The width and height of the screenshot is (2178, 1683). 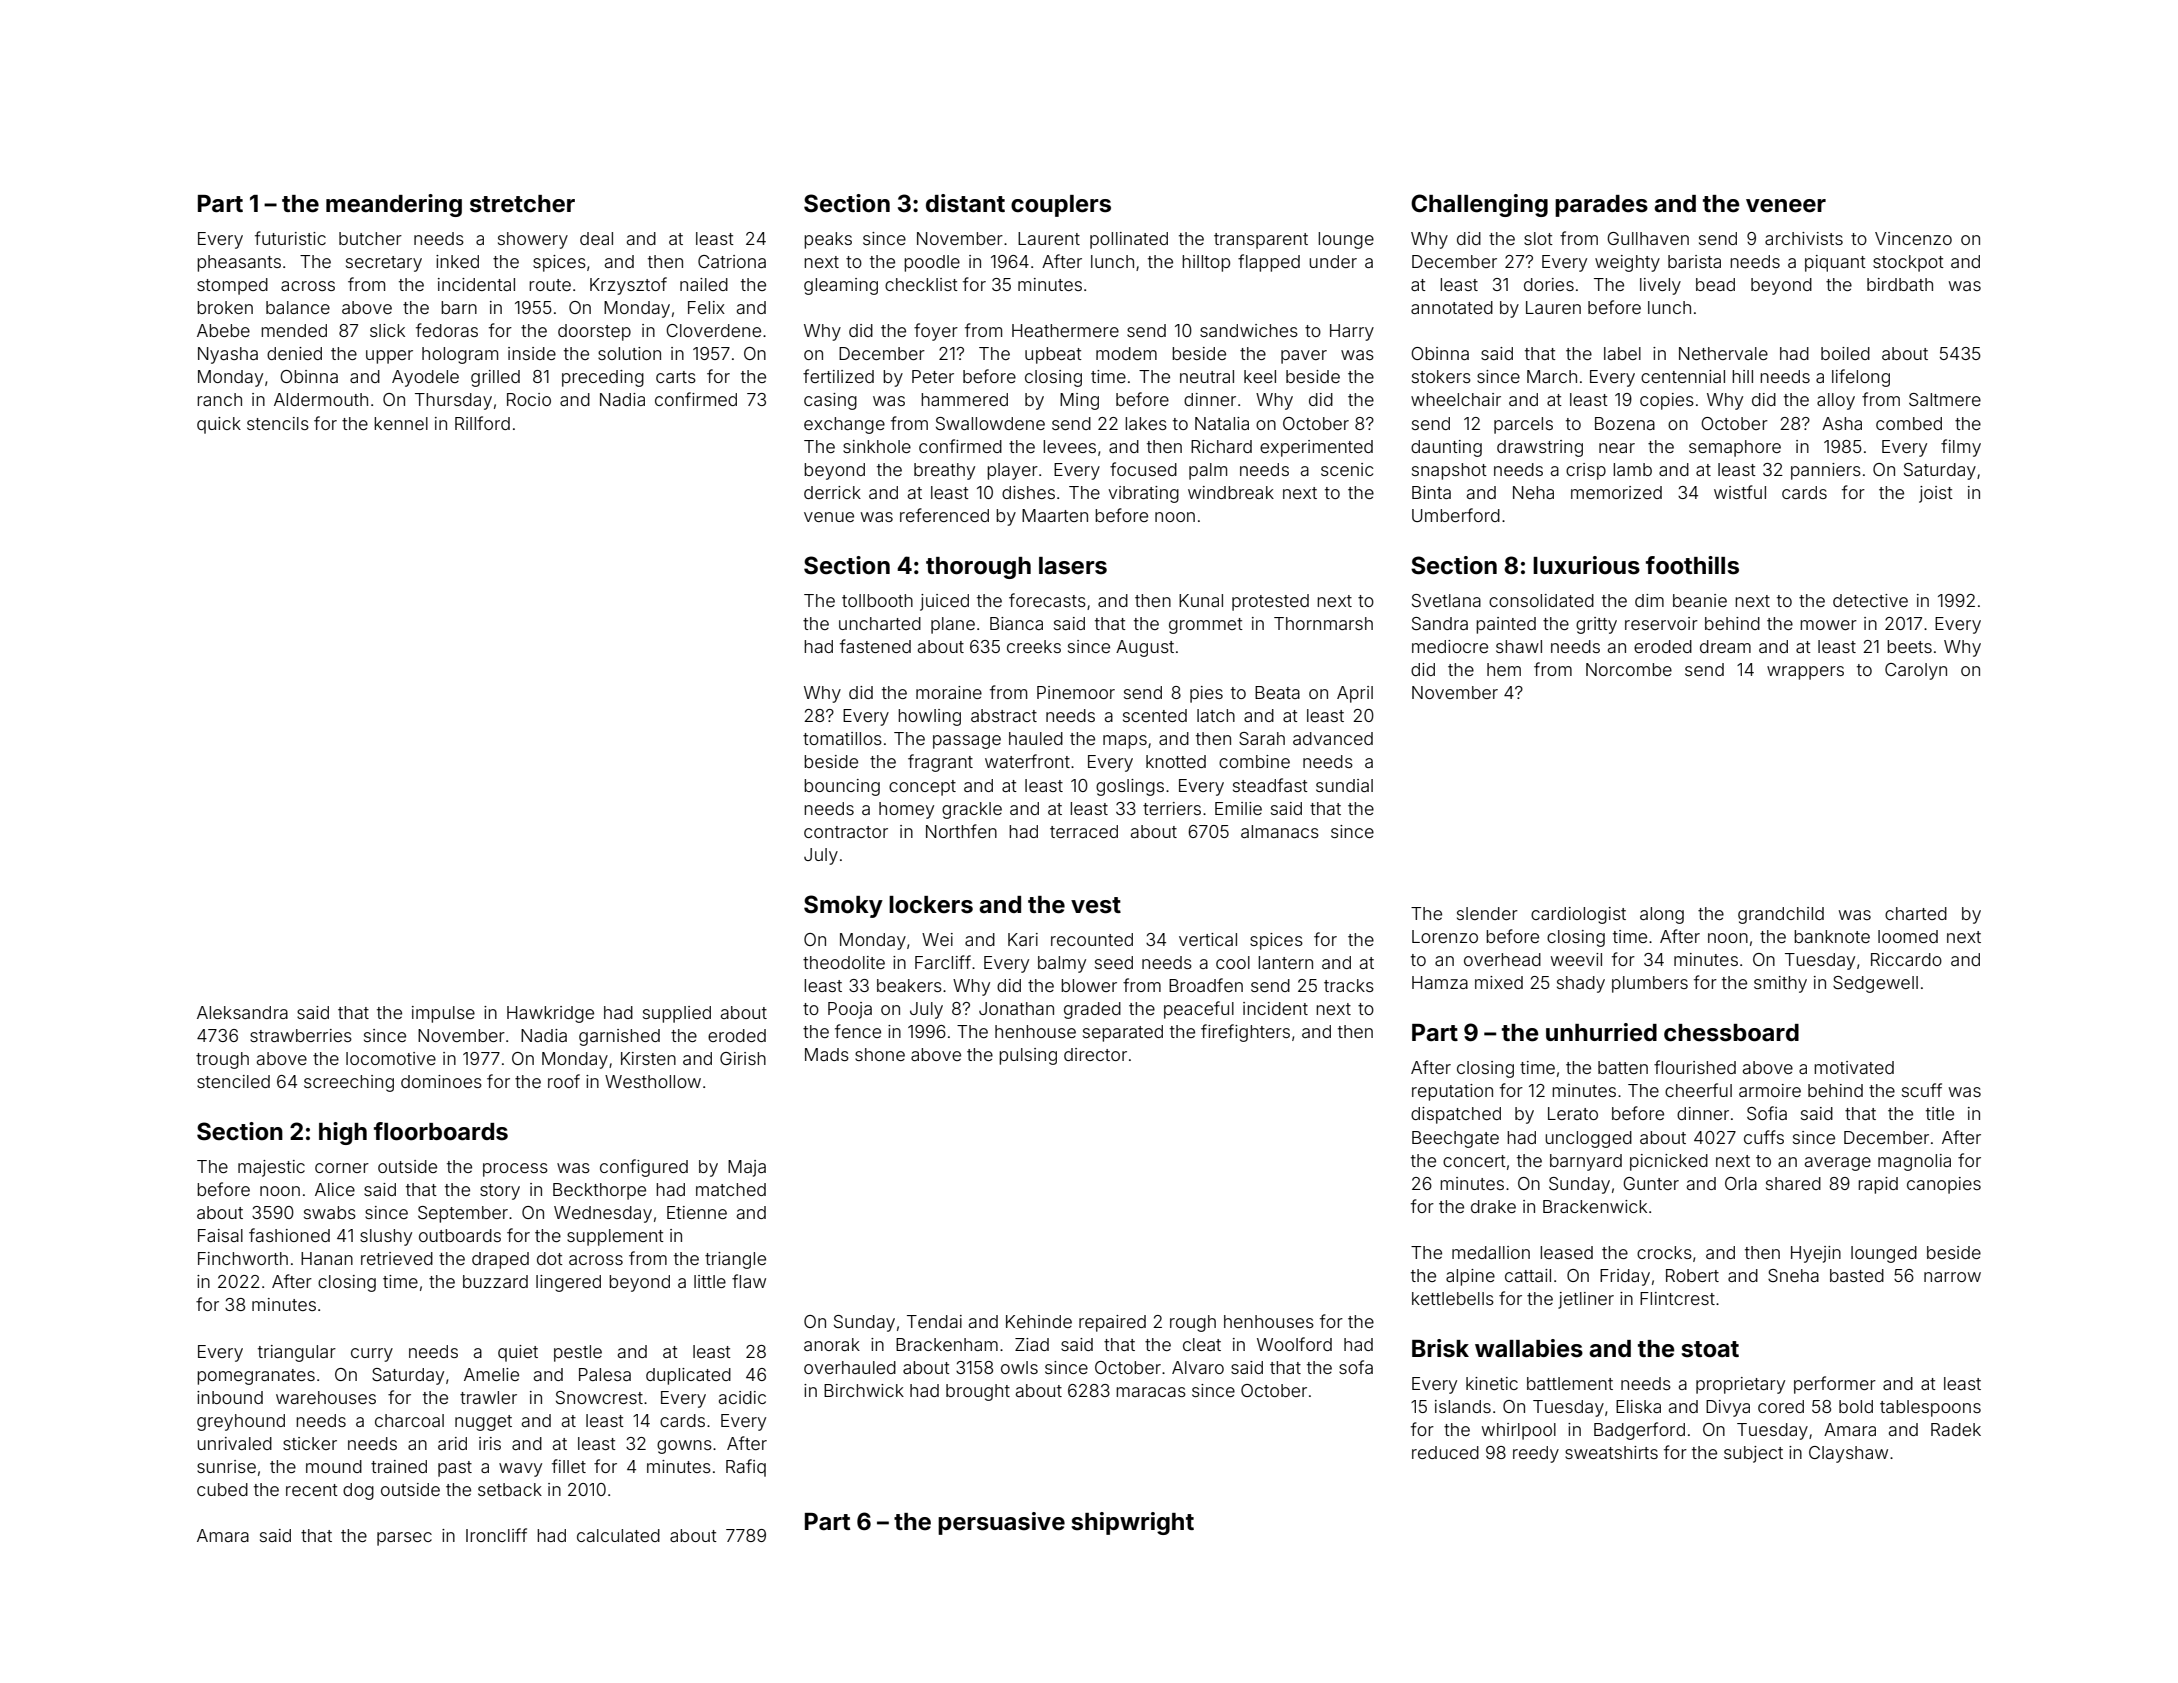 I want to click on supplied, so click(x=677, y=1014).
